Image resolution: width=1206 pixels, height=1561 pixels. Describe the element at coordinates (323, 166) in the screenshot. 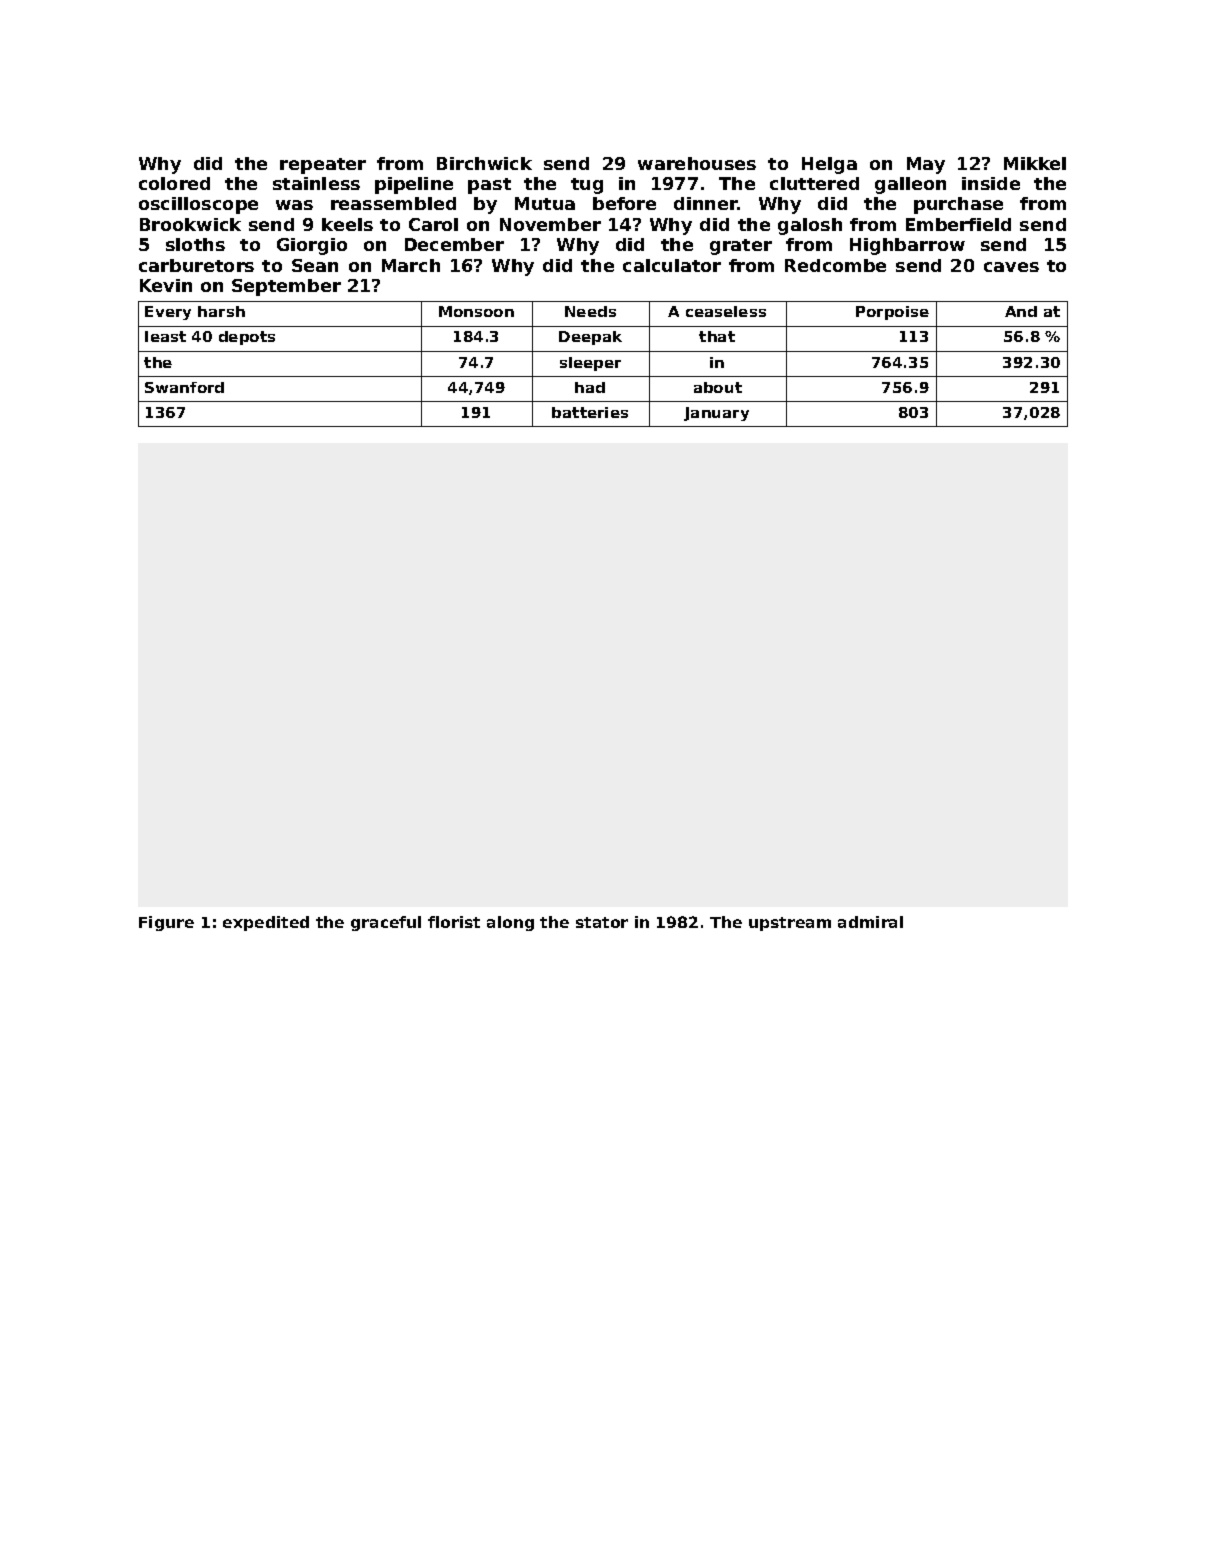

I see `repeater` at that location.
